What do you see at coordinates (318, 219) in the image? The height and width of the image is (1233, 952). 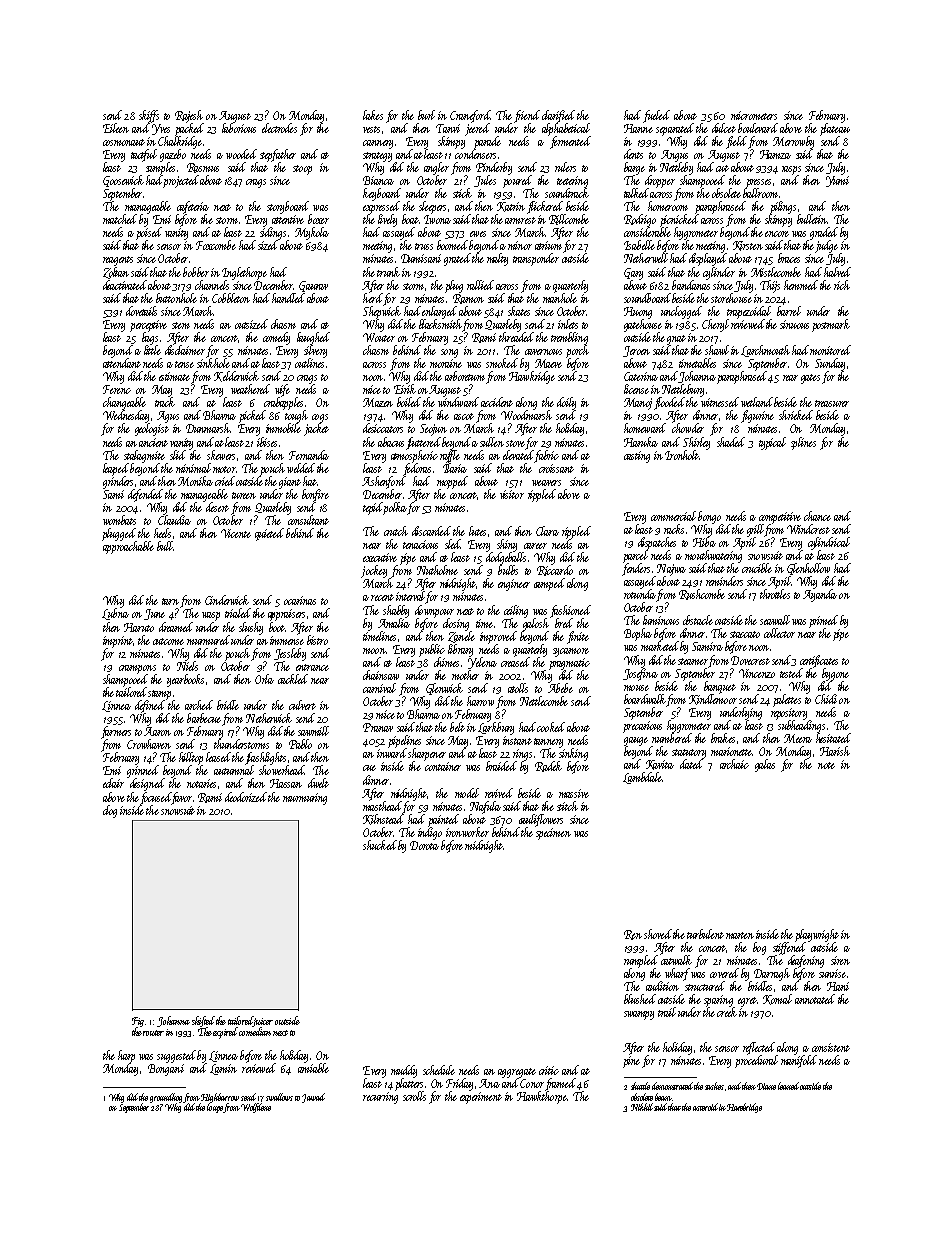 I see `boxer` at bounding box center [318, 219].
